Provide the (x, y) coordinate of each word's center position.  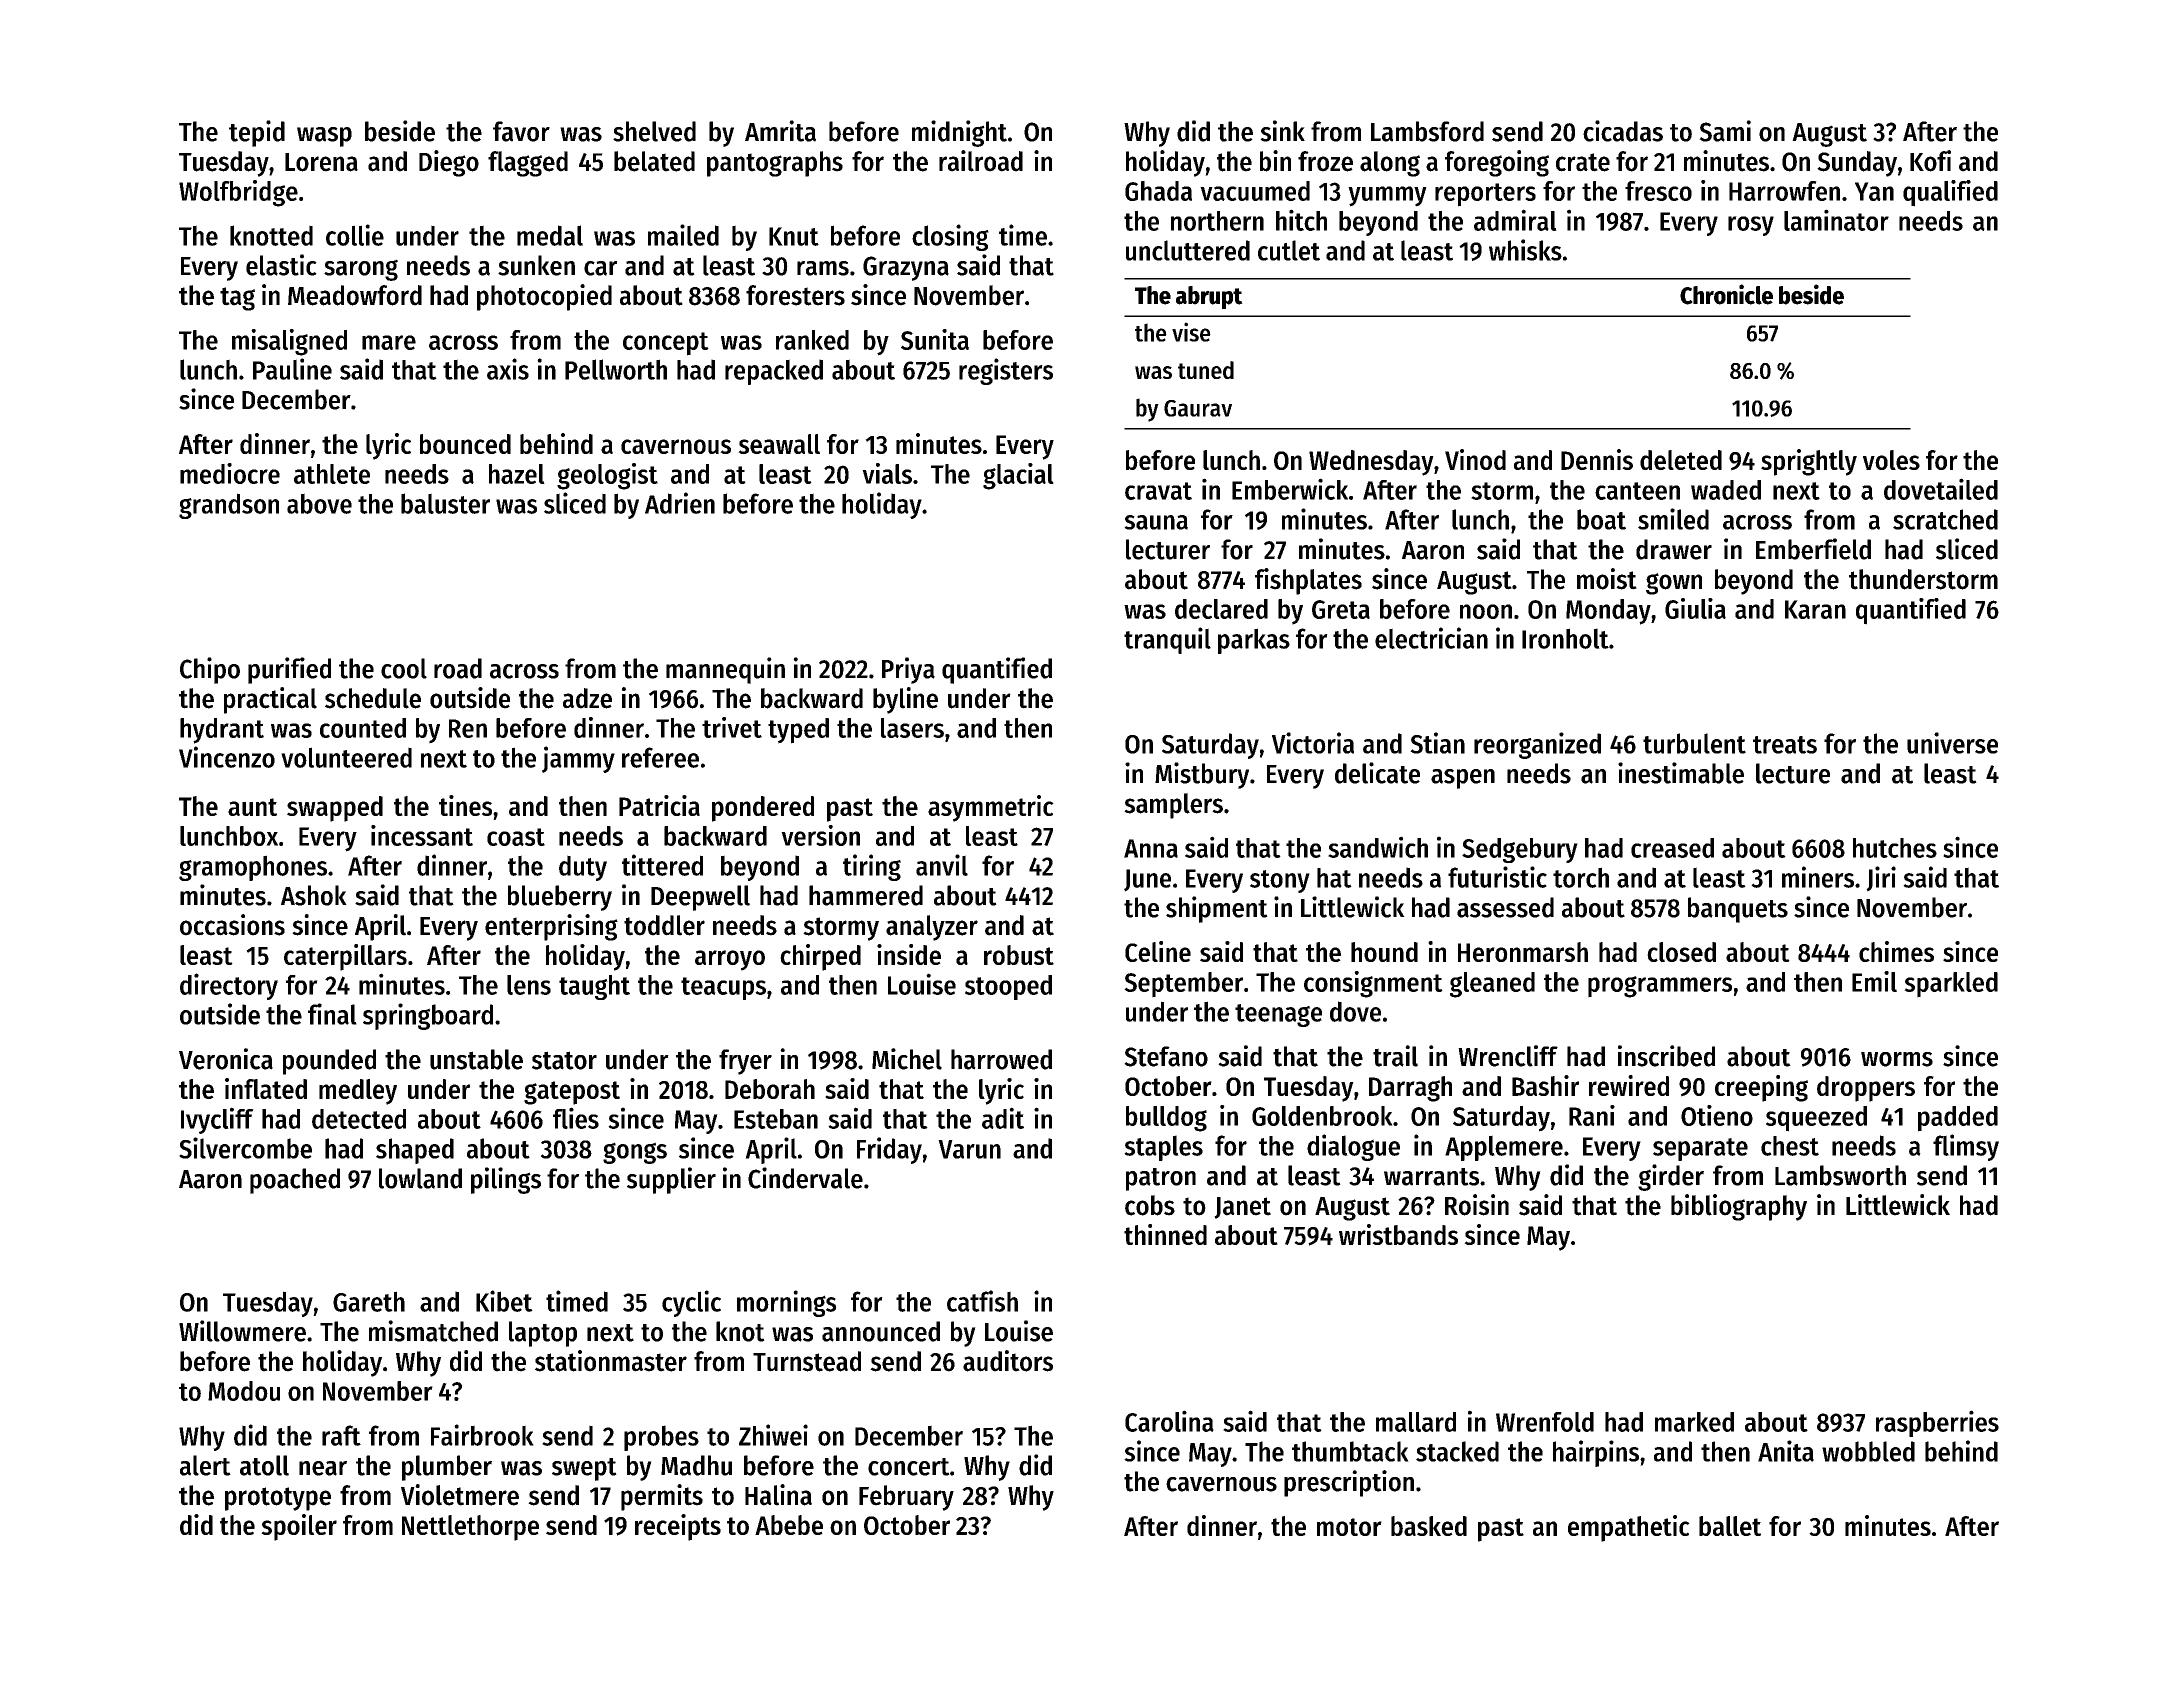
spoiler (299, 1527)
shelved (654, 131)
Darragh (1410, 1089)
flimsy (1966, 1147)
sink (1282, 131)
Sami (1725, 131)
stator (564, 1060)
